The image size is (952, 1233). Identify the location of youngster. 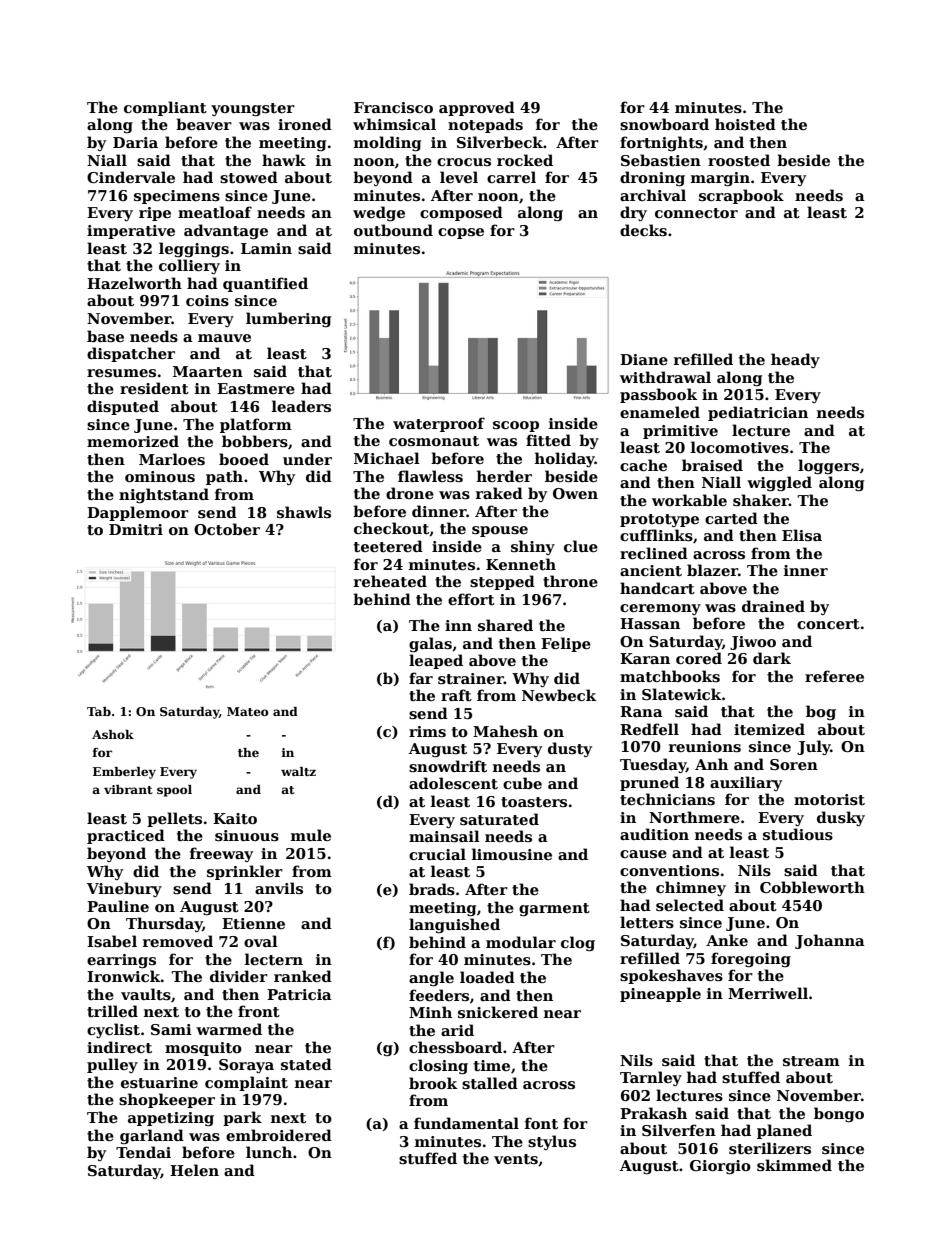
(253, 109).
